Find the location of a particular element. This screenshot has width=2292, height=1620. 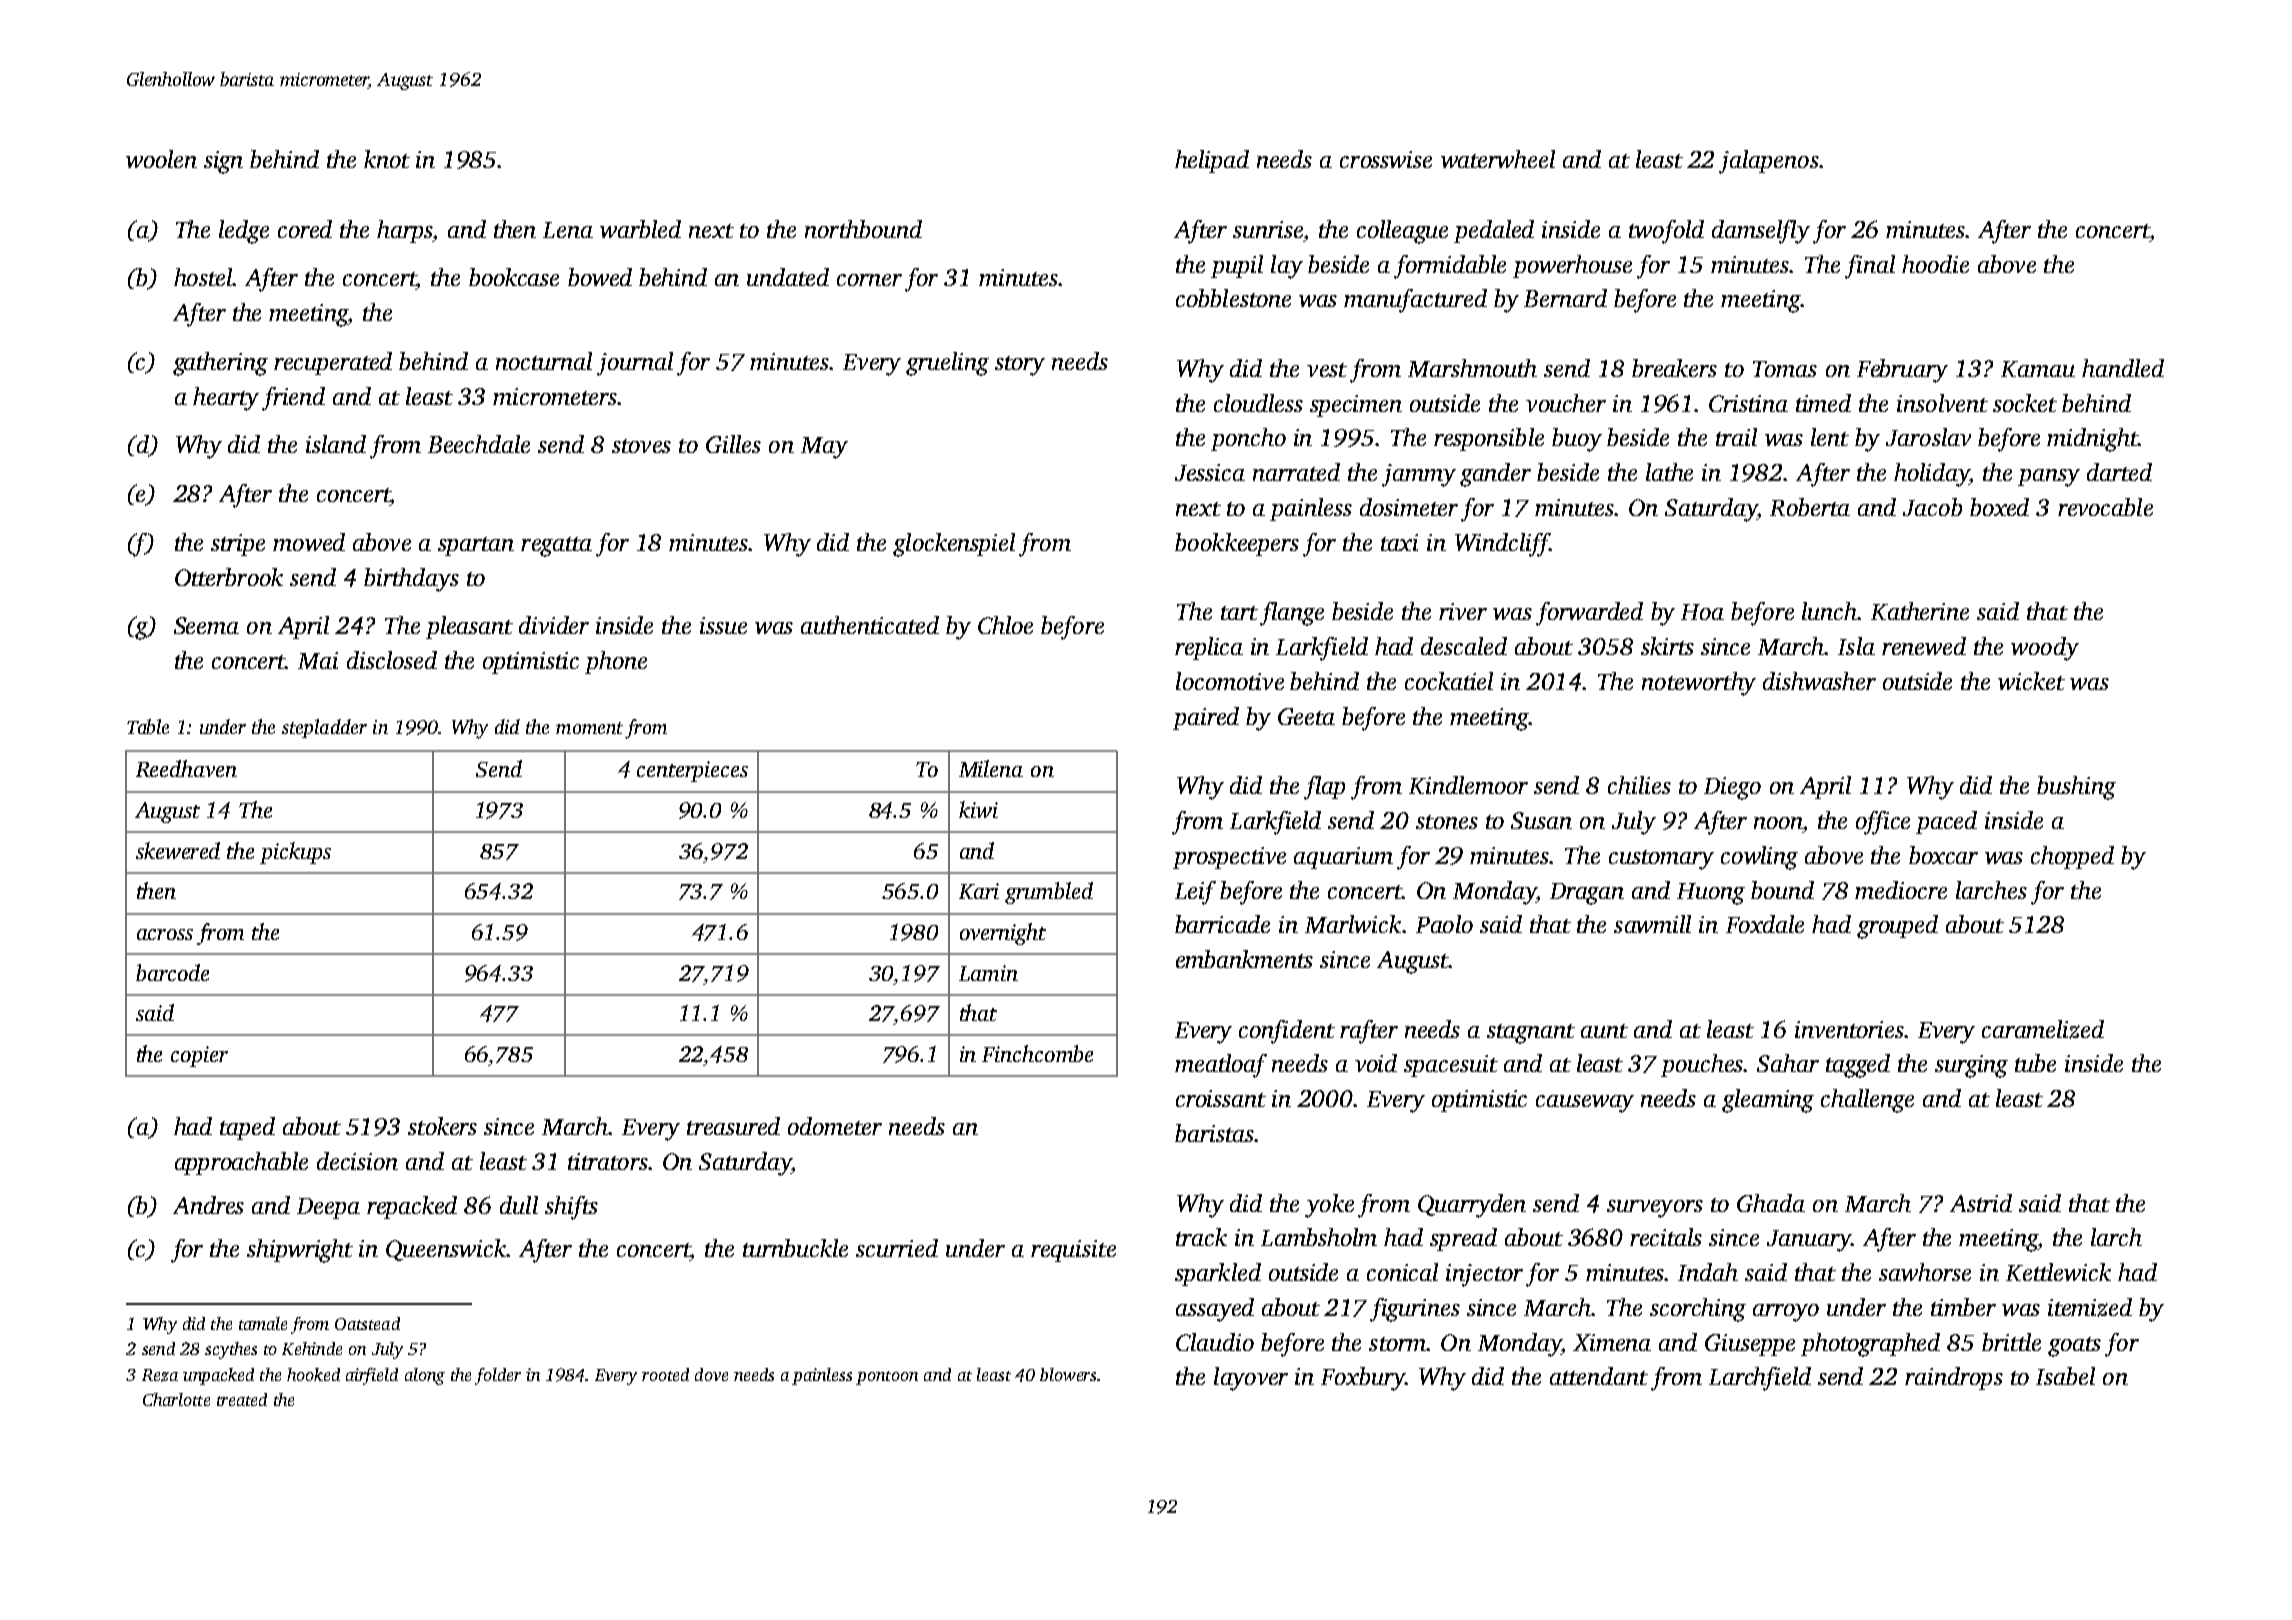

January is located at coordinates (1809, 1241).
